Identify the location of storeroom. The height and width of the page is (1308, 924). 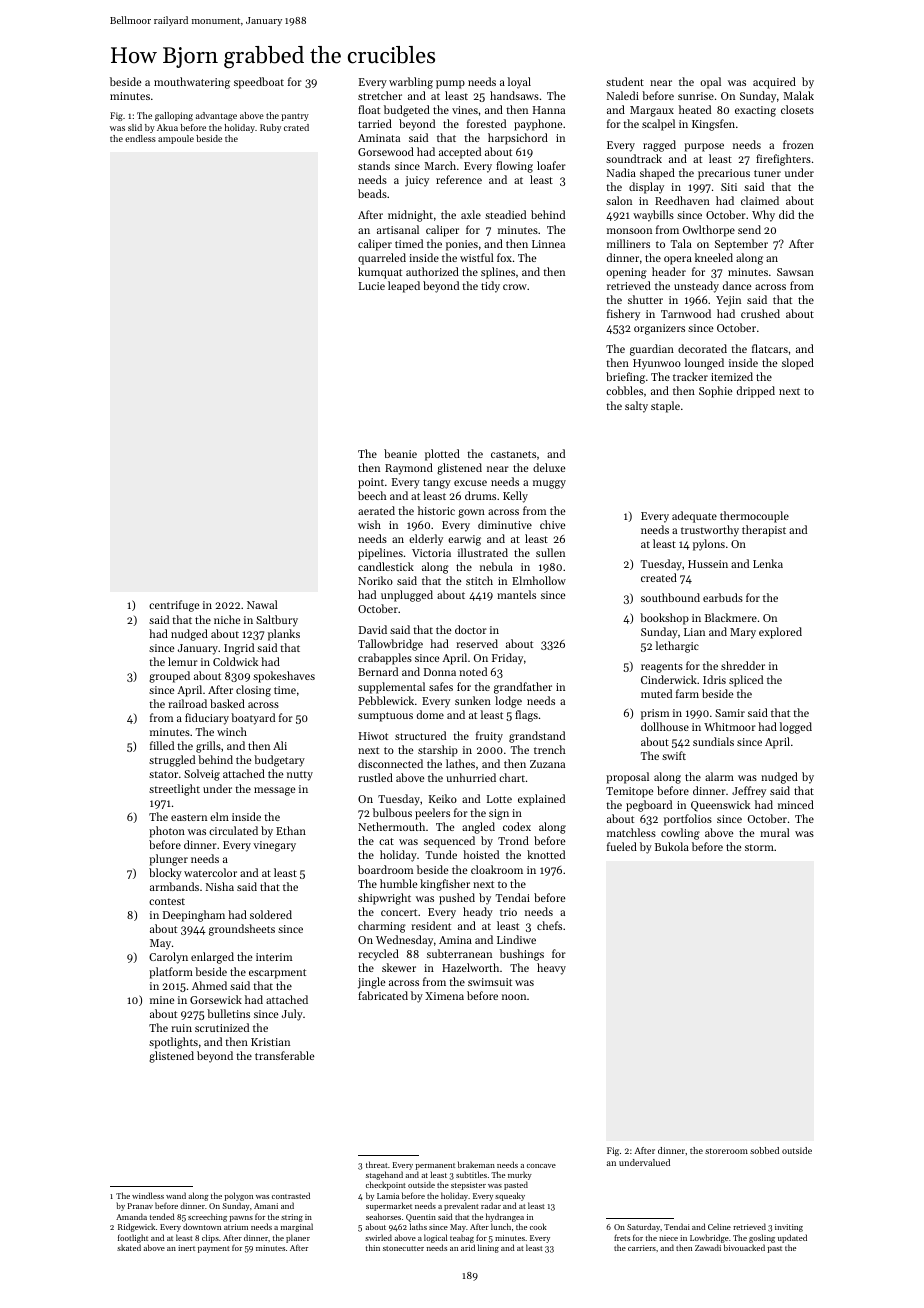
(726, 1151).
